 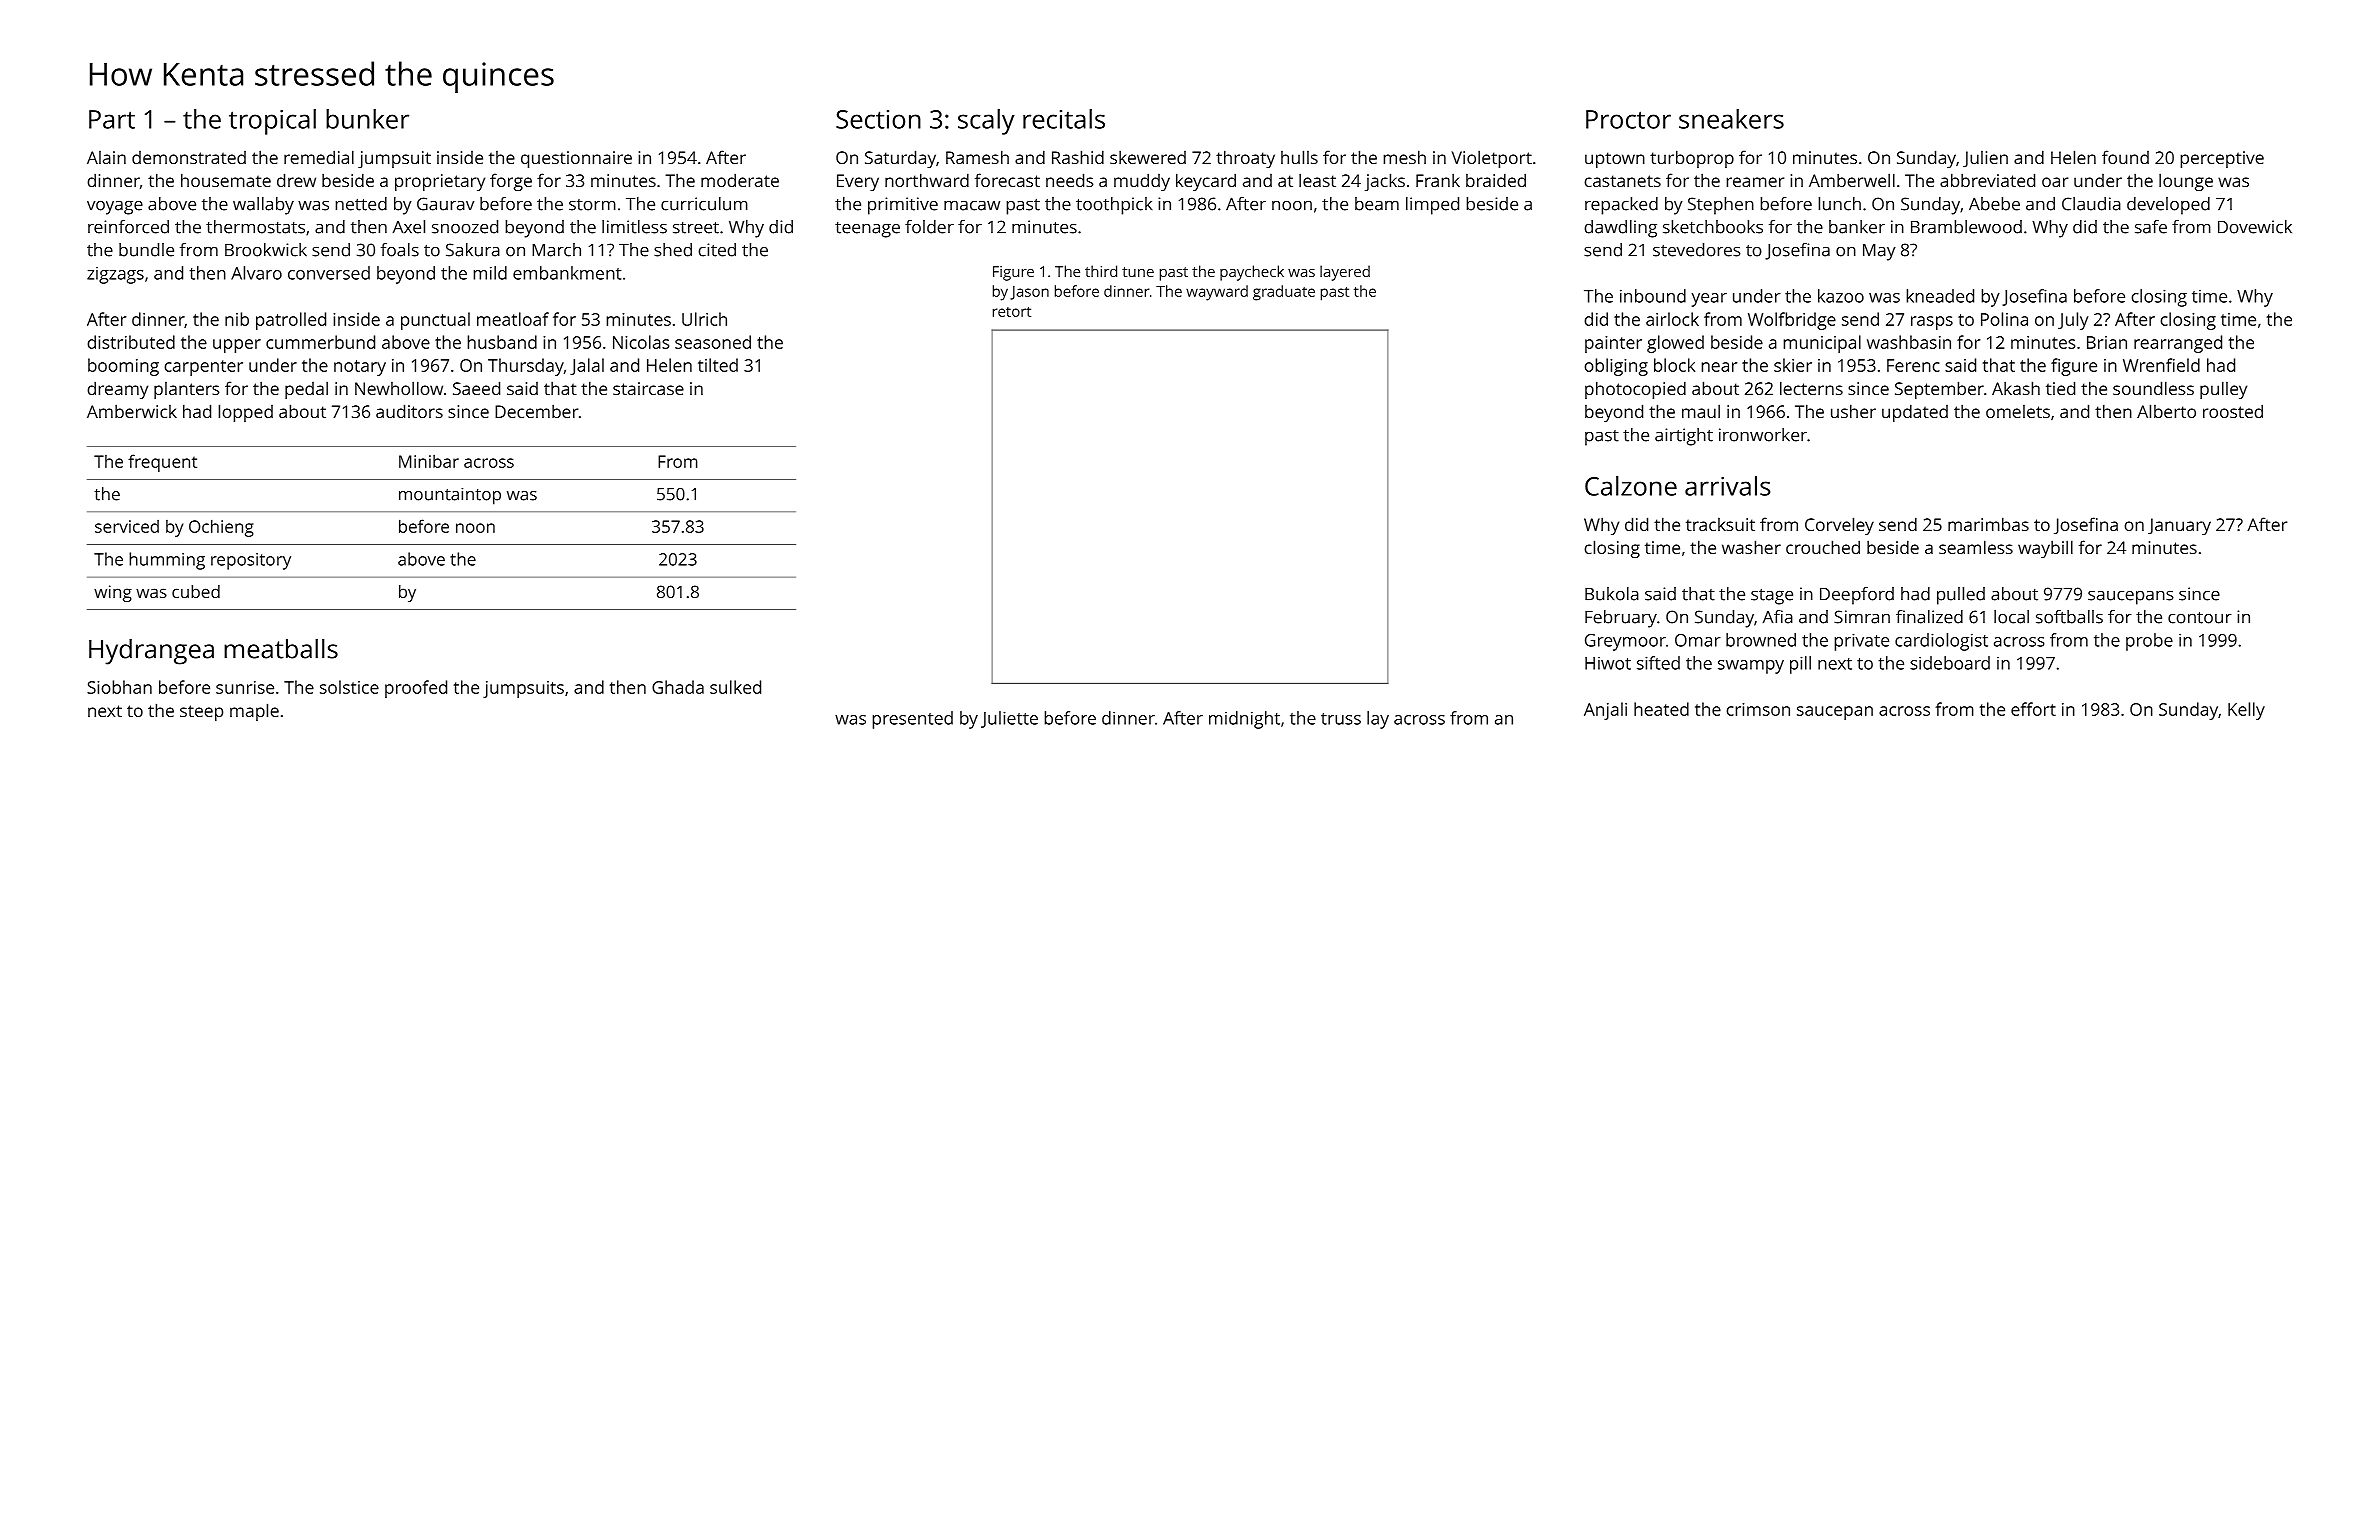 I want to click on voyage, so click(x=115, y=207).
